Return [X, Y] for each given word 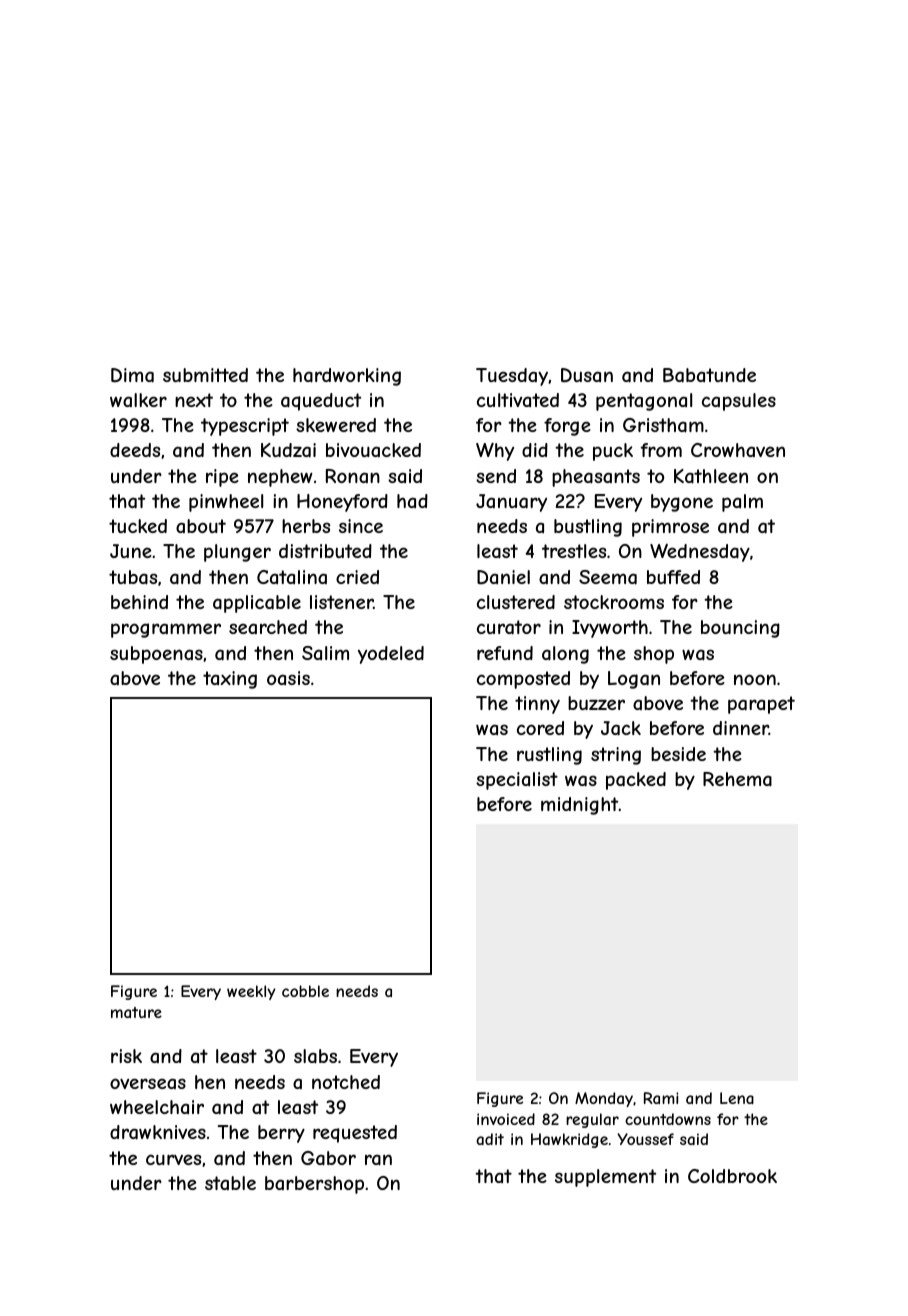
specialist [517, 781]
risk [126, 1056]
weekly [251, 992]
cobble [305, 991]
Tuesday [512, 377]
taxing [230, 680]
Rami [661, 1098]
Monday [604, 1099]
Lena [737, 1098]
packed [636, 781]
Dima [132, 375]
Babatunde [709, 375]
